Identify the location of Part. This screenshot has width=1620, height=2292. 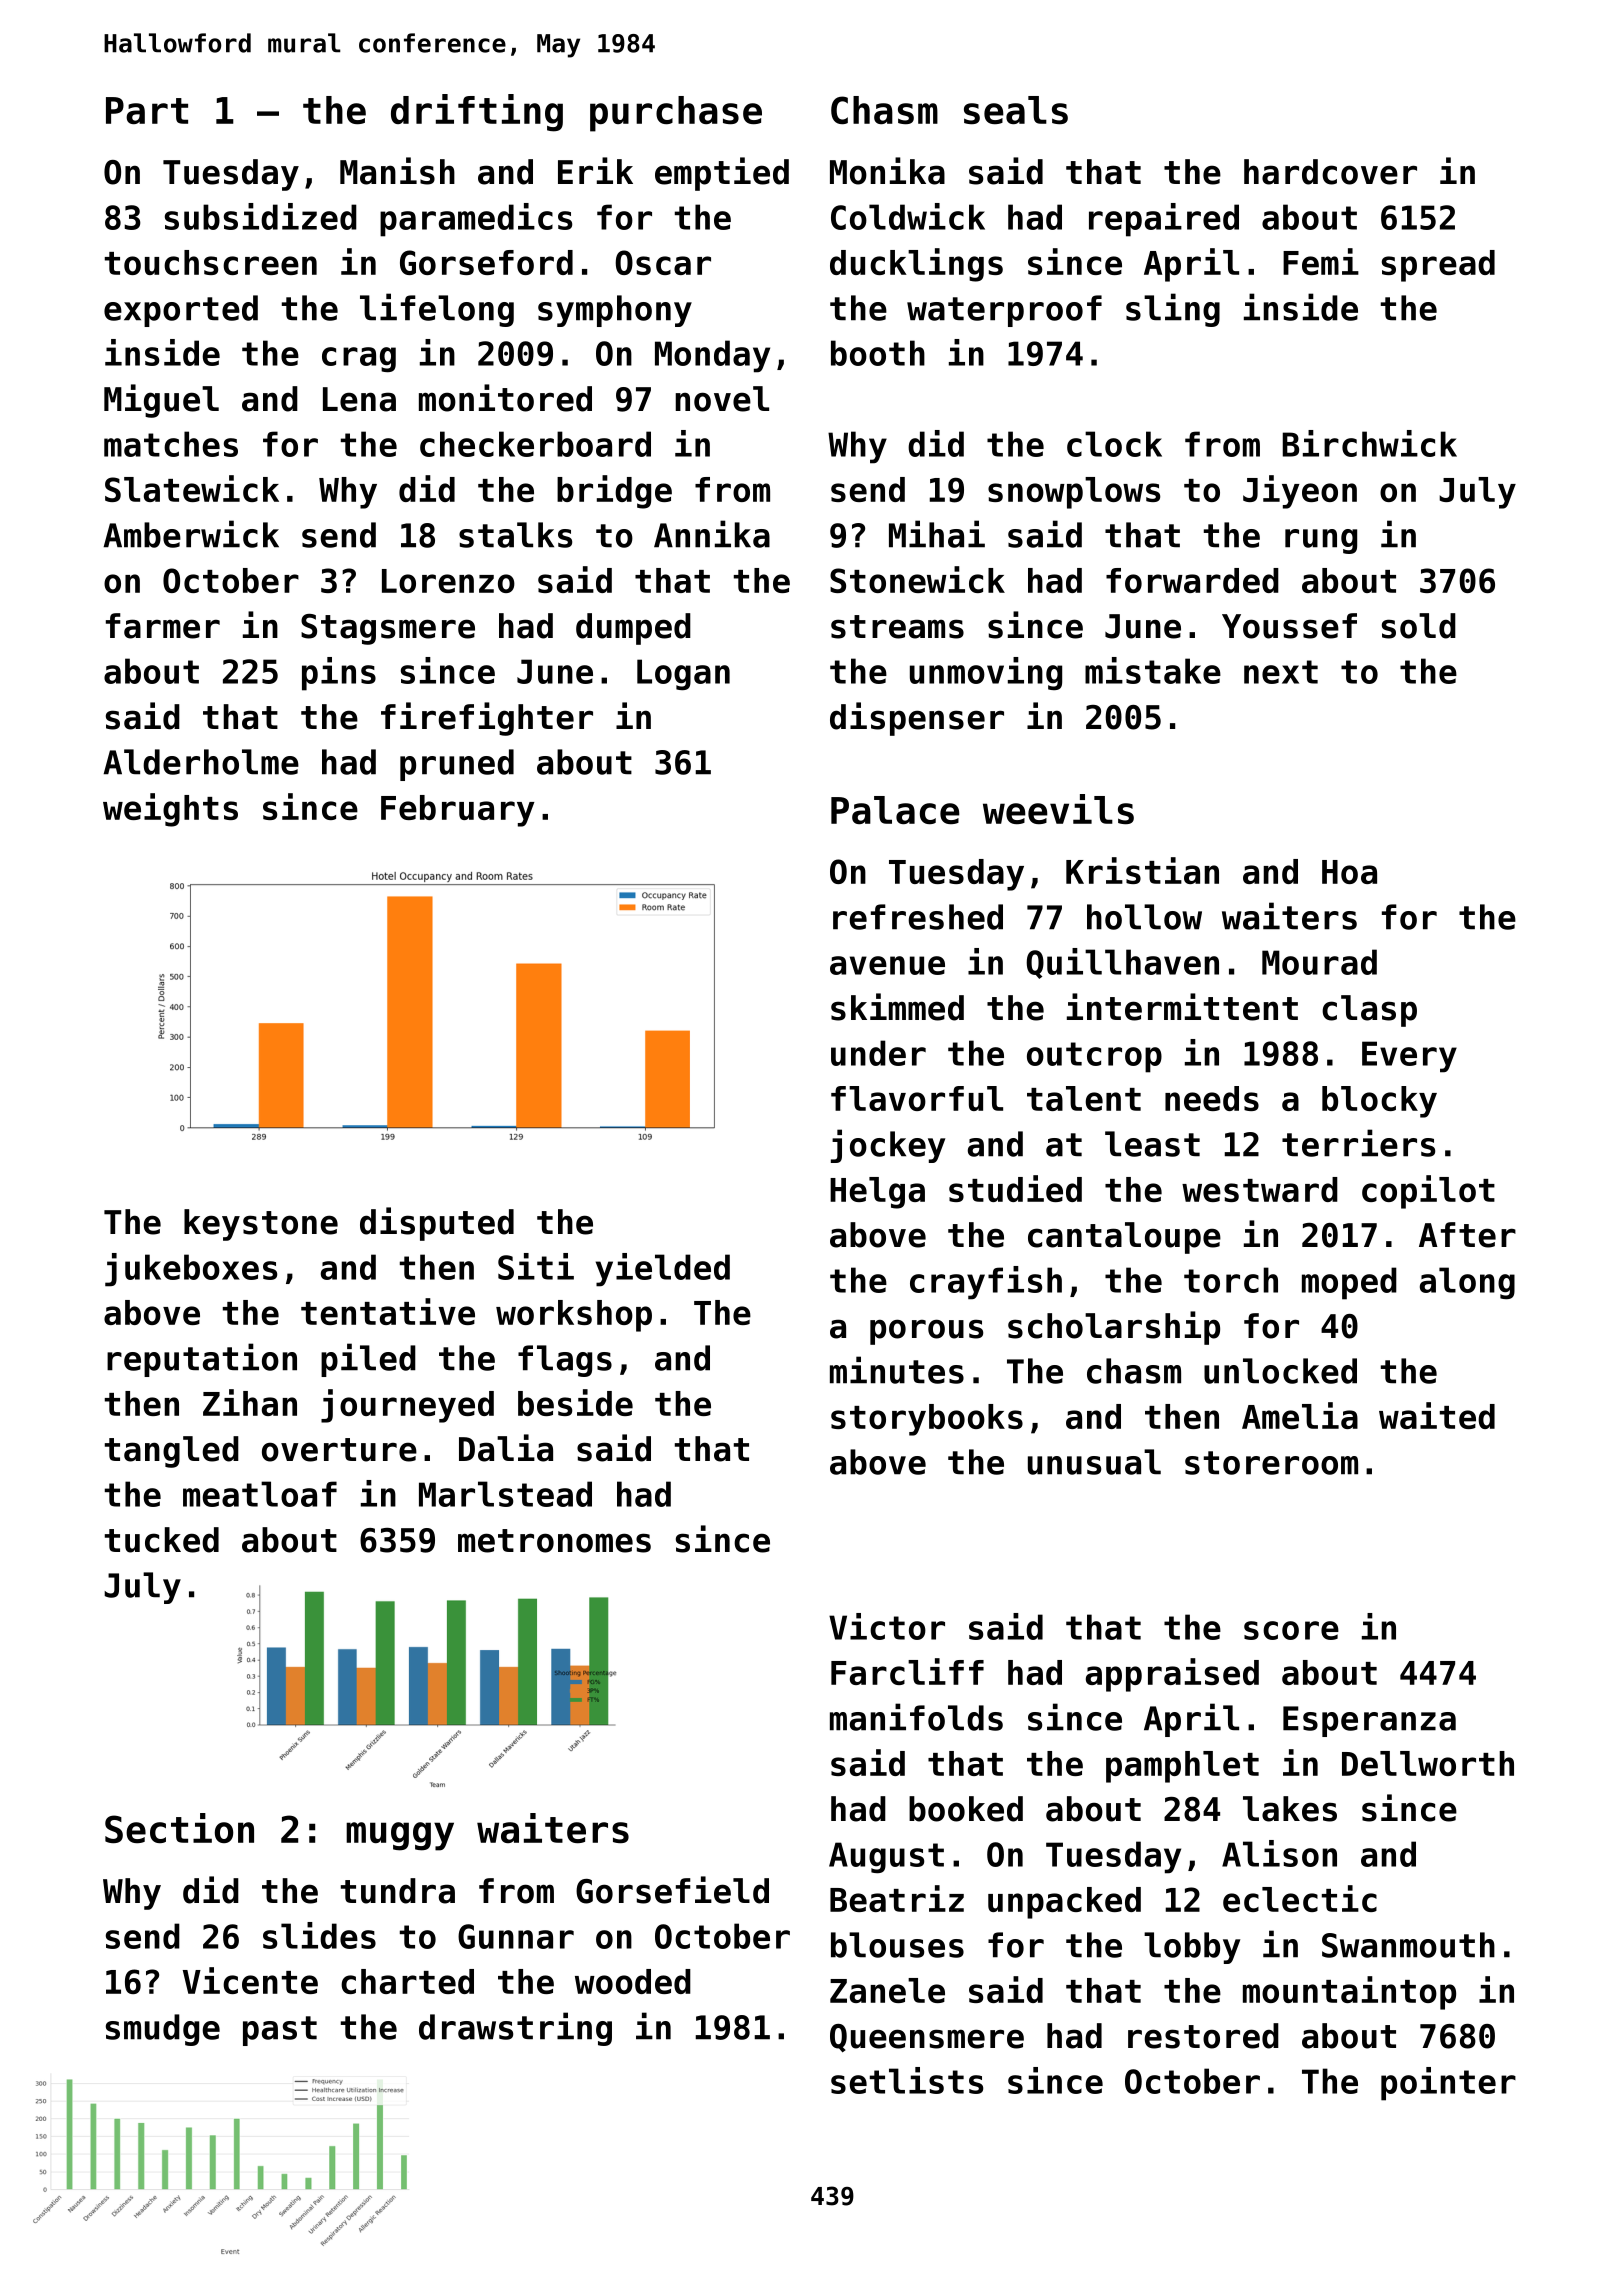
(147, 110).
